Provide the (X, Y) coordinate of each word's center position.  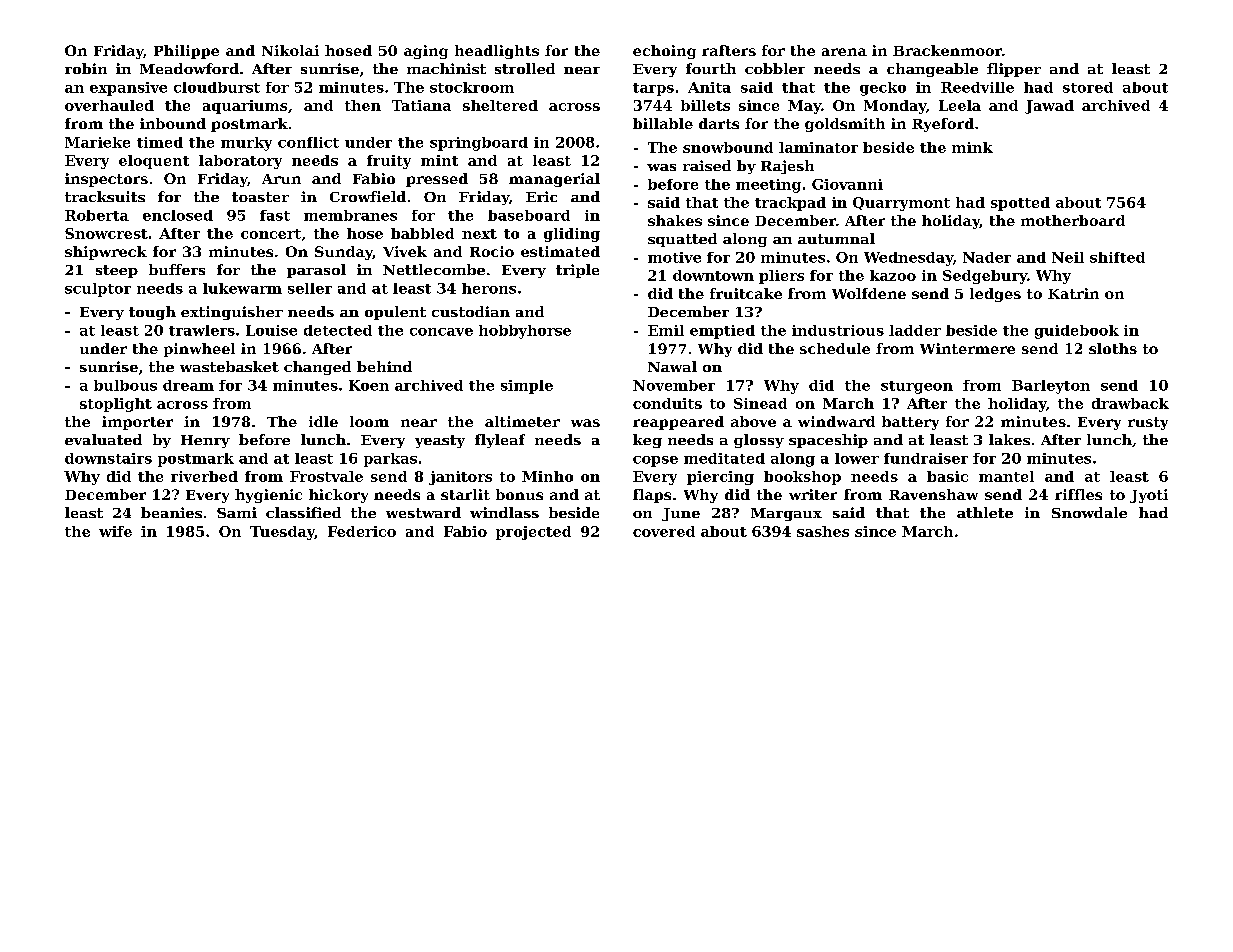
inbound (173, 123)
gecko (883, 89)
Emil (666, 330)
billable (663, 123)
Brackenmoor (947, 50)
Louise (271, 330)
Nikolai (290, 50)
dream (188, 385)
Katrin (1073, 293)
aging (426, 52)
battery (910, 423)
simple (527, 387)
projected (533, 533)
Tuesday (282, 533)
